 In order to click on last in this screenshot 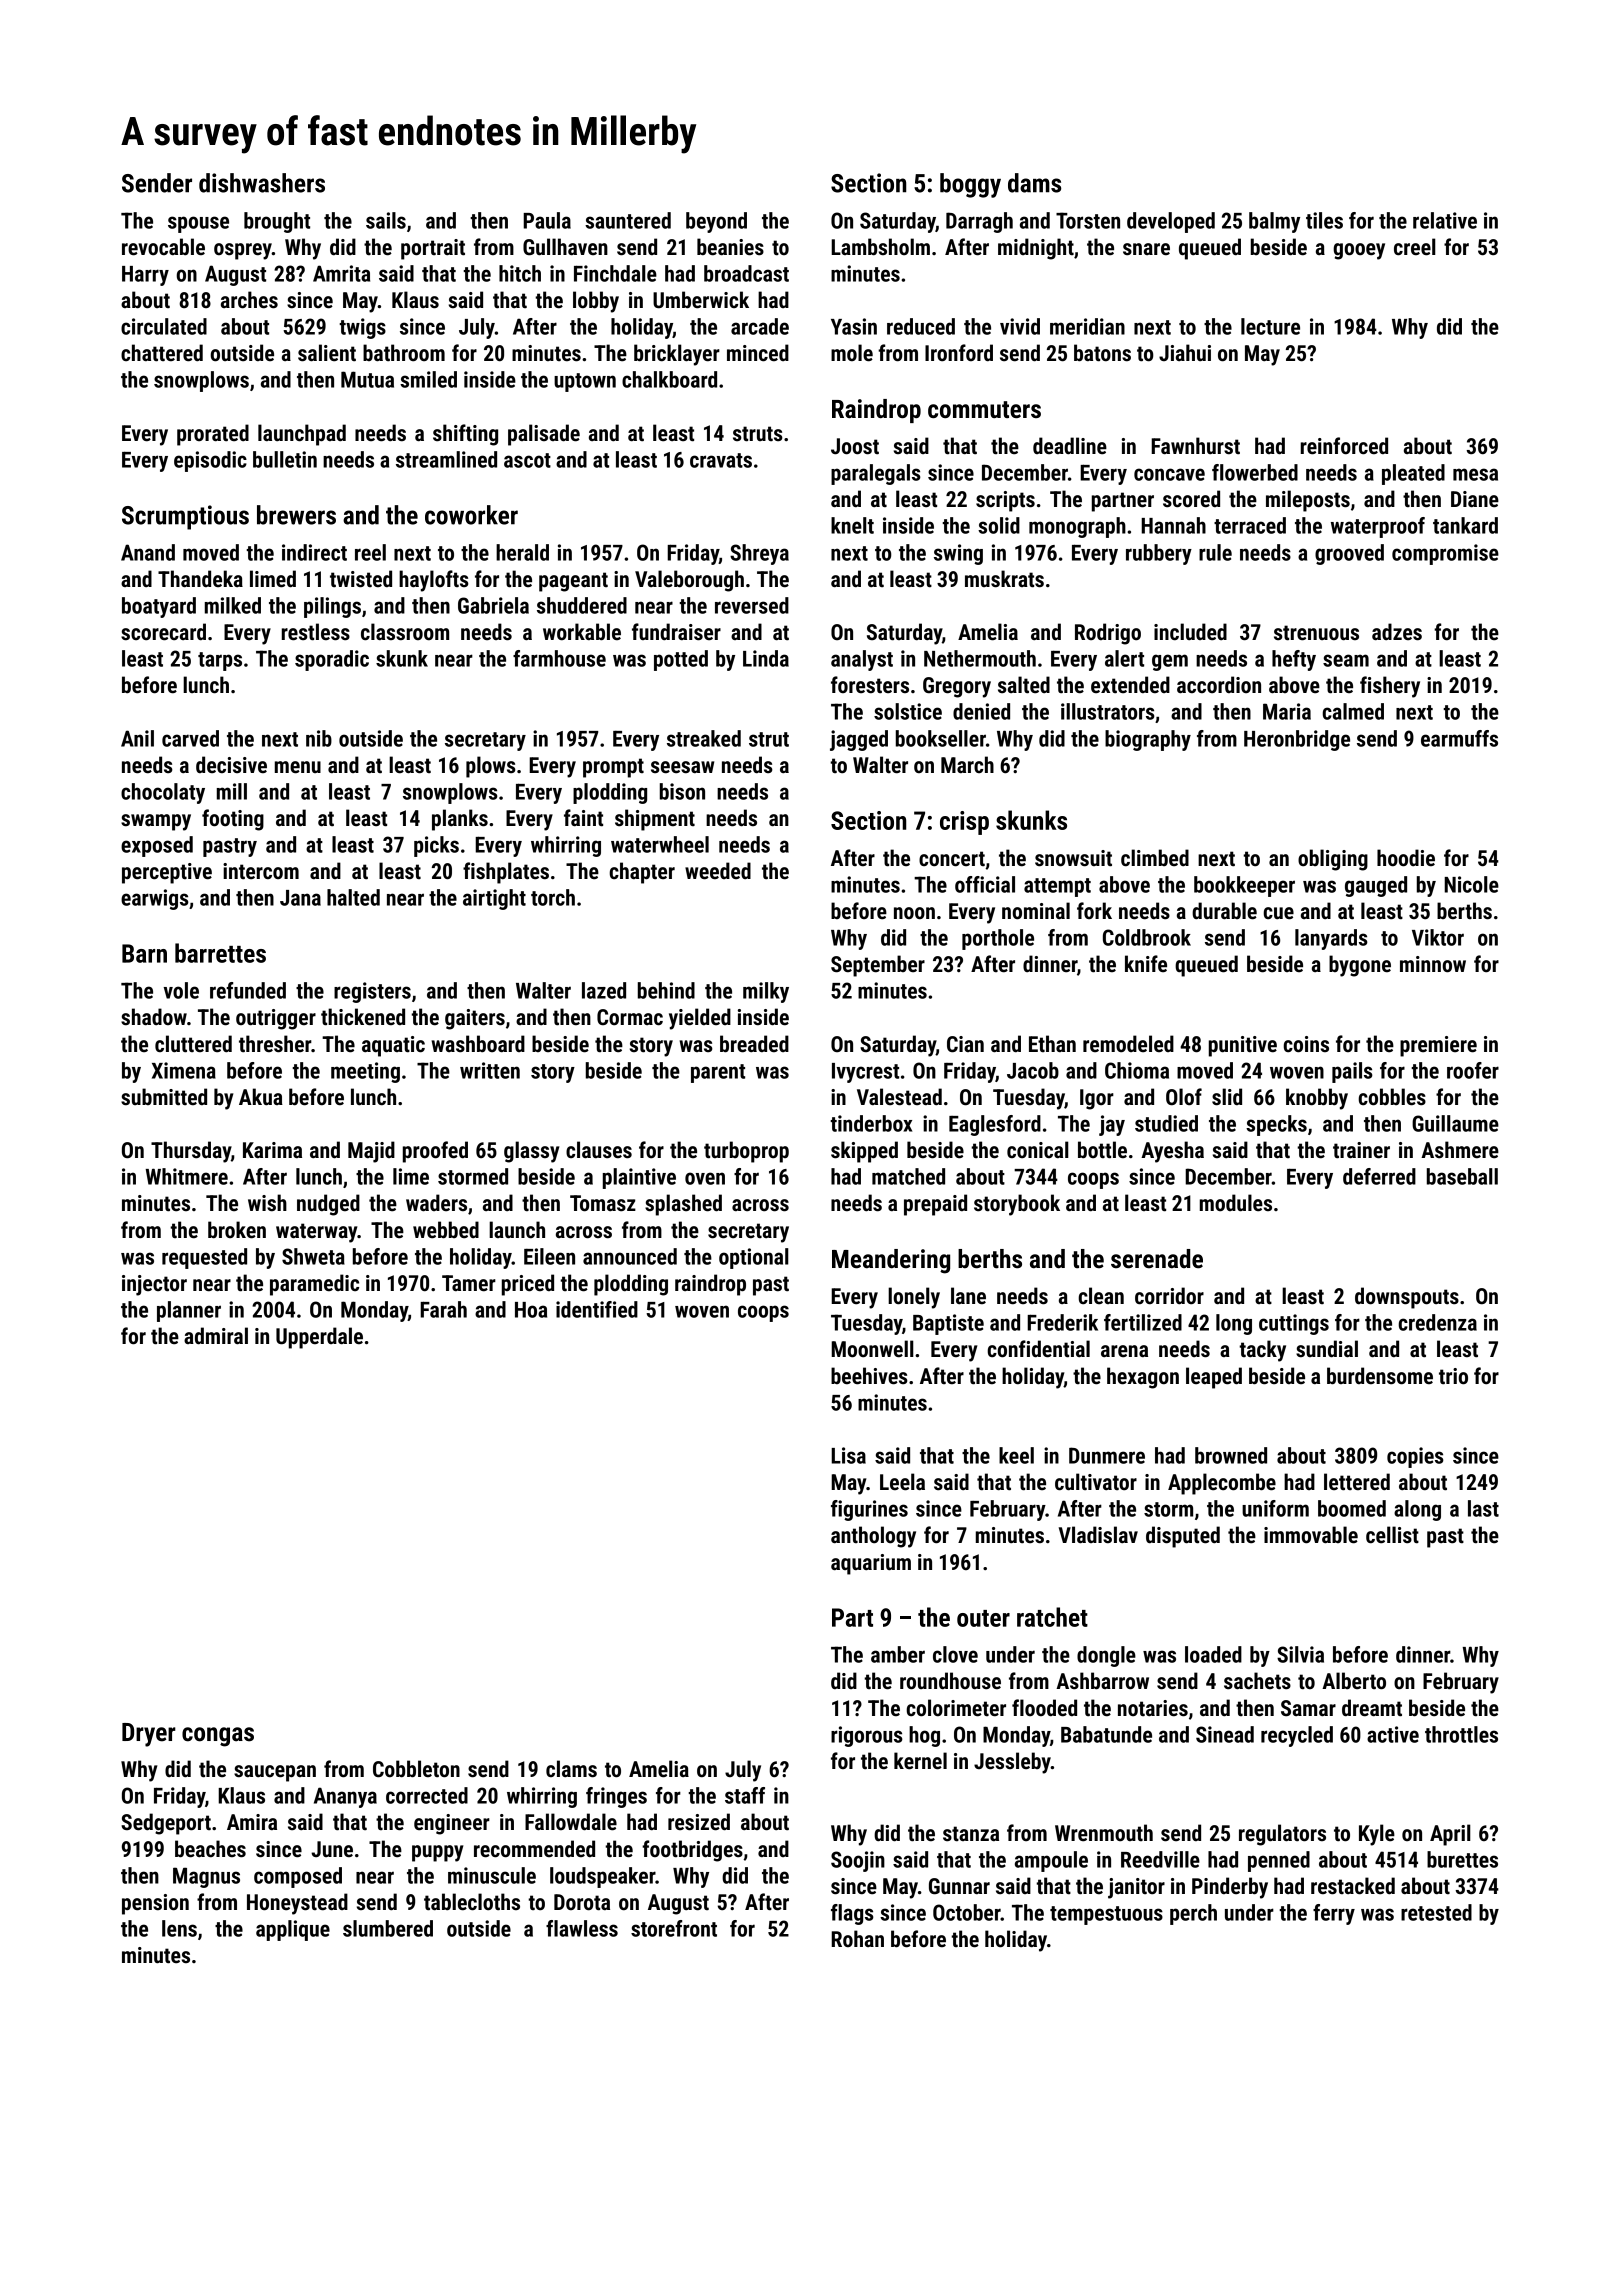, I will do `click(1483, 1508)`.
